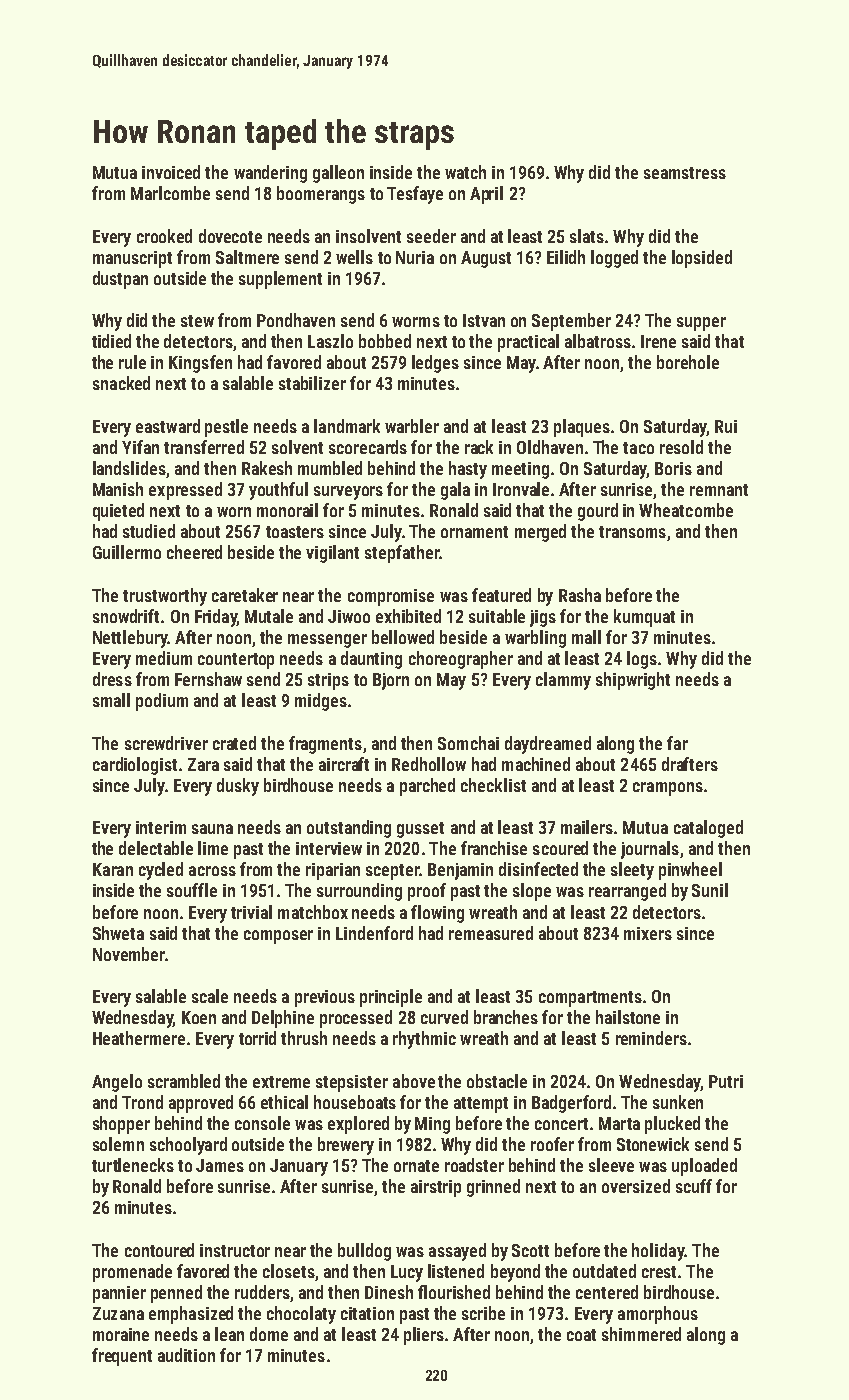 Image resolution: width=849 pixels, height=1400 pixels. Describe the element at coordinates (444, 1017) in the page. I see `curved` at that location.
